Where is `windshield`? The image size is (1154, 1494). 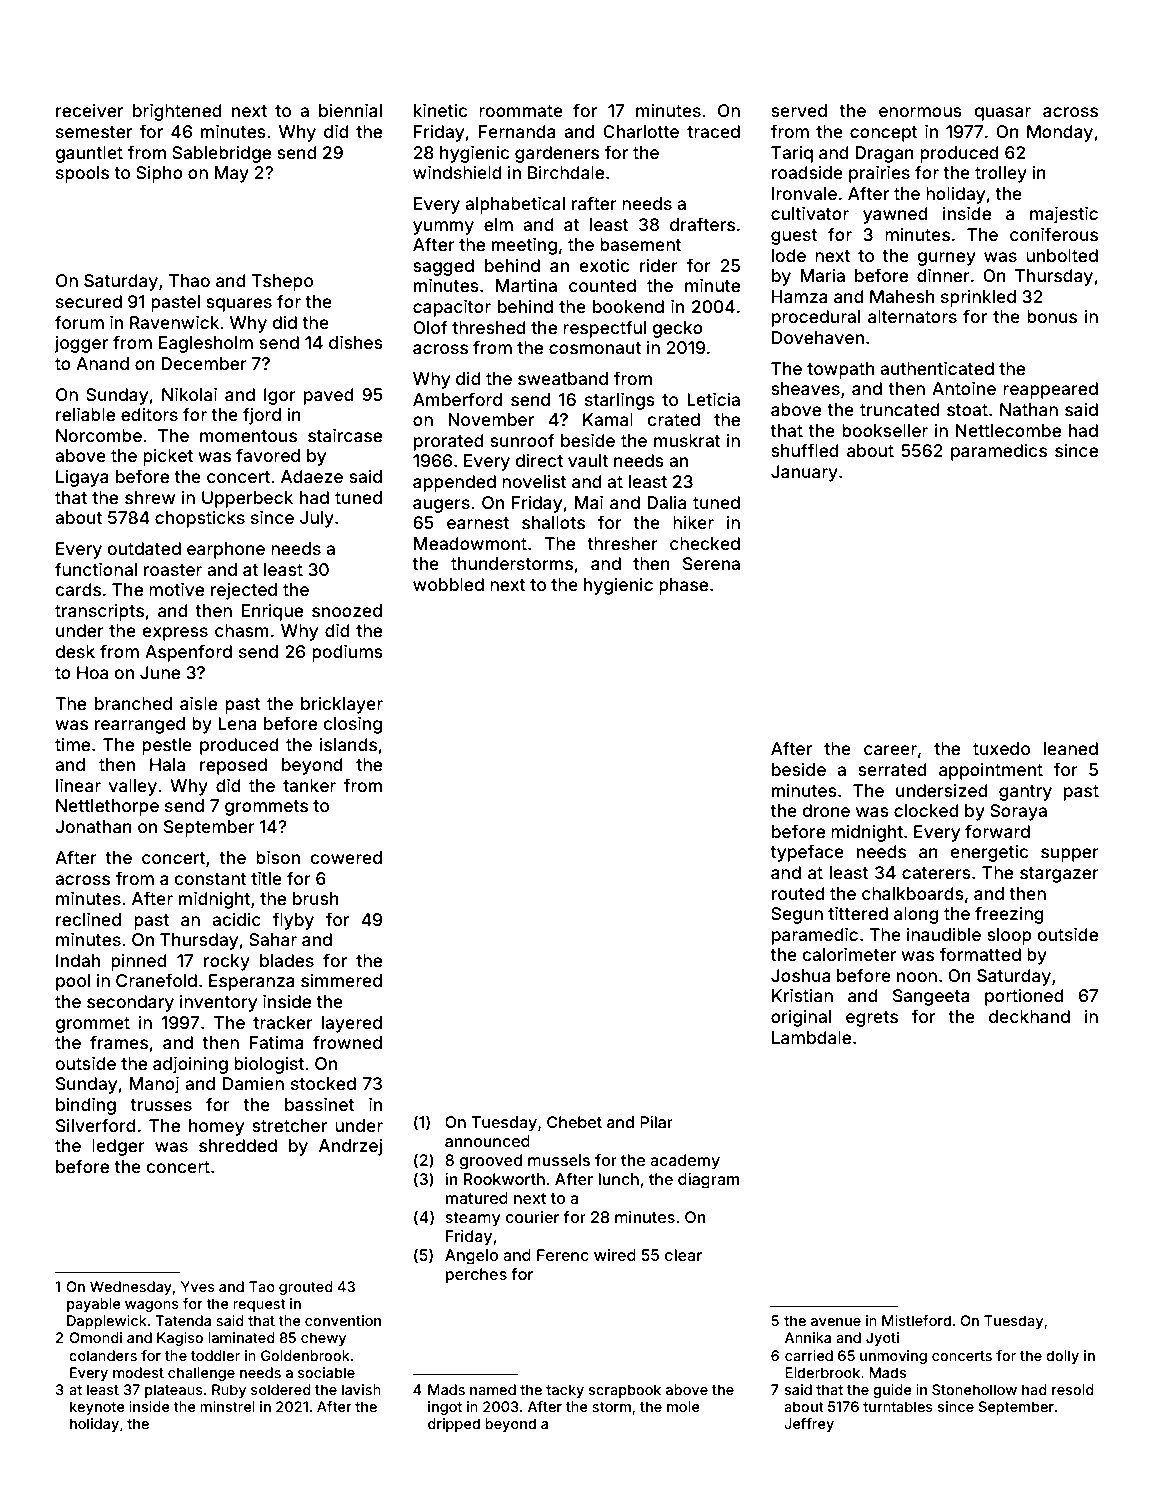
windshield is located at coordinates (457, 172).
